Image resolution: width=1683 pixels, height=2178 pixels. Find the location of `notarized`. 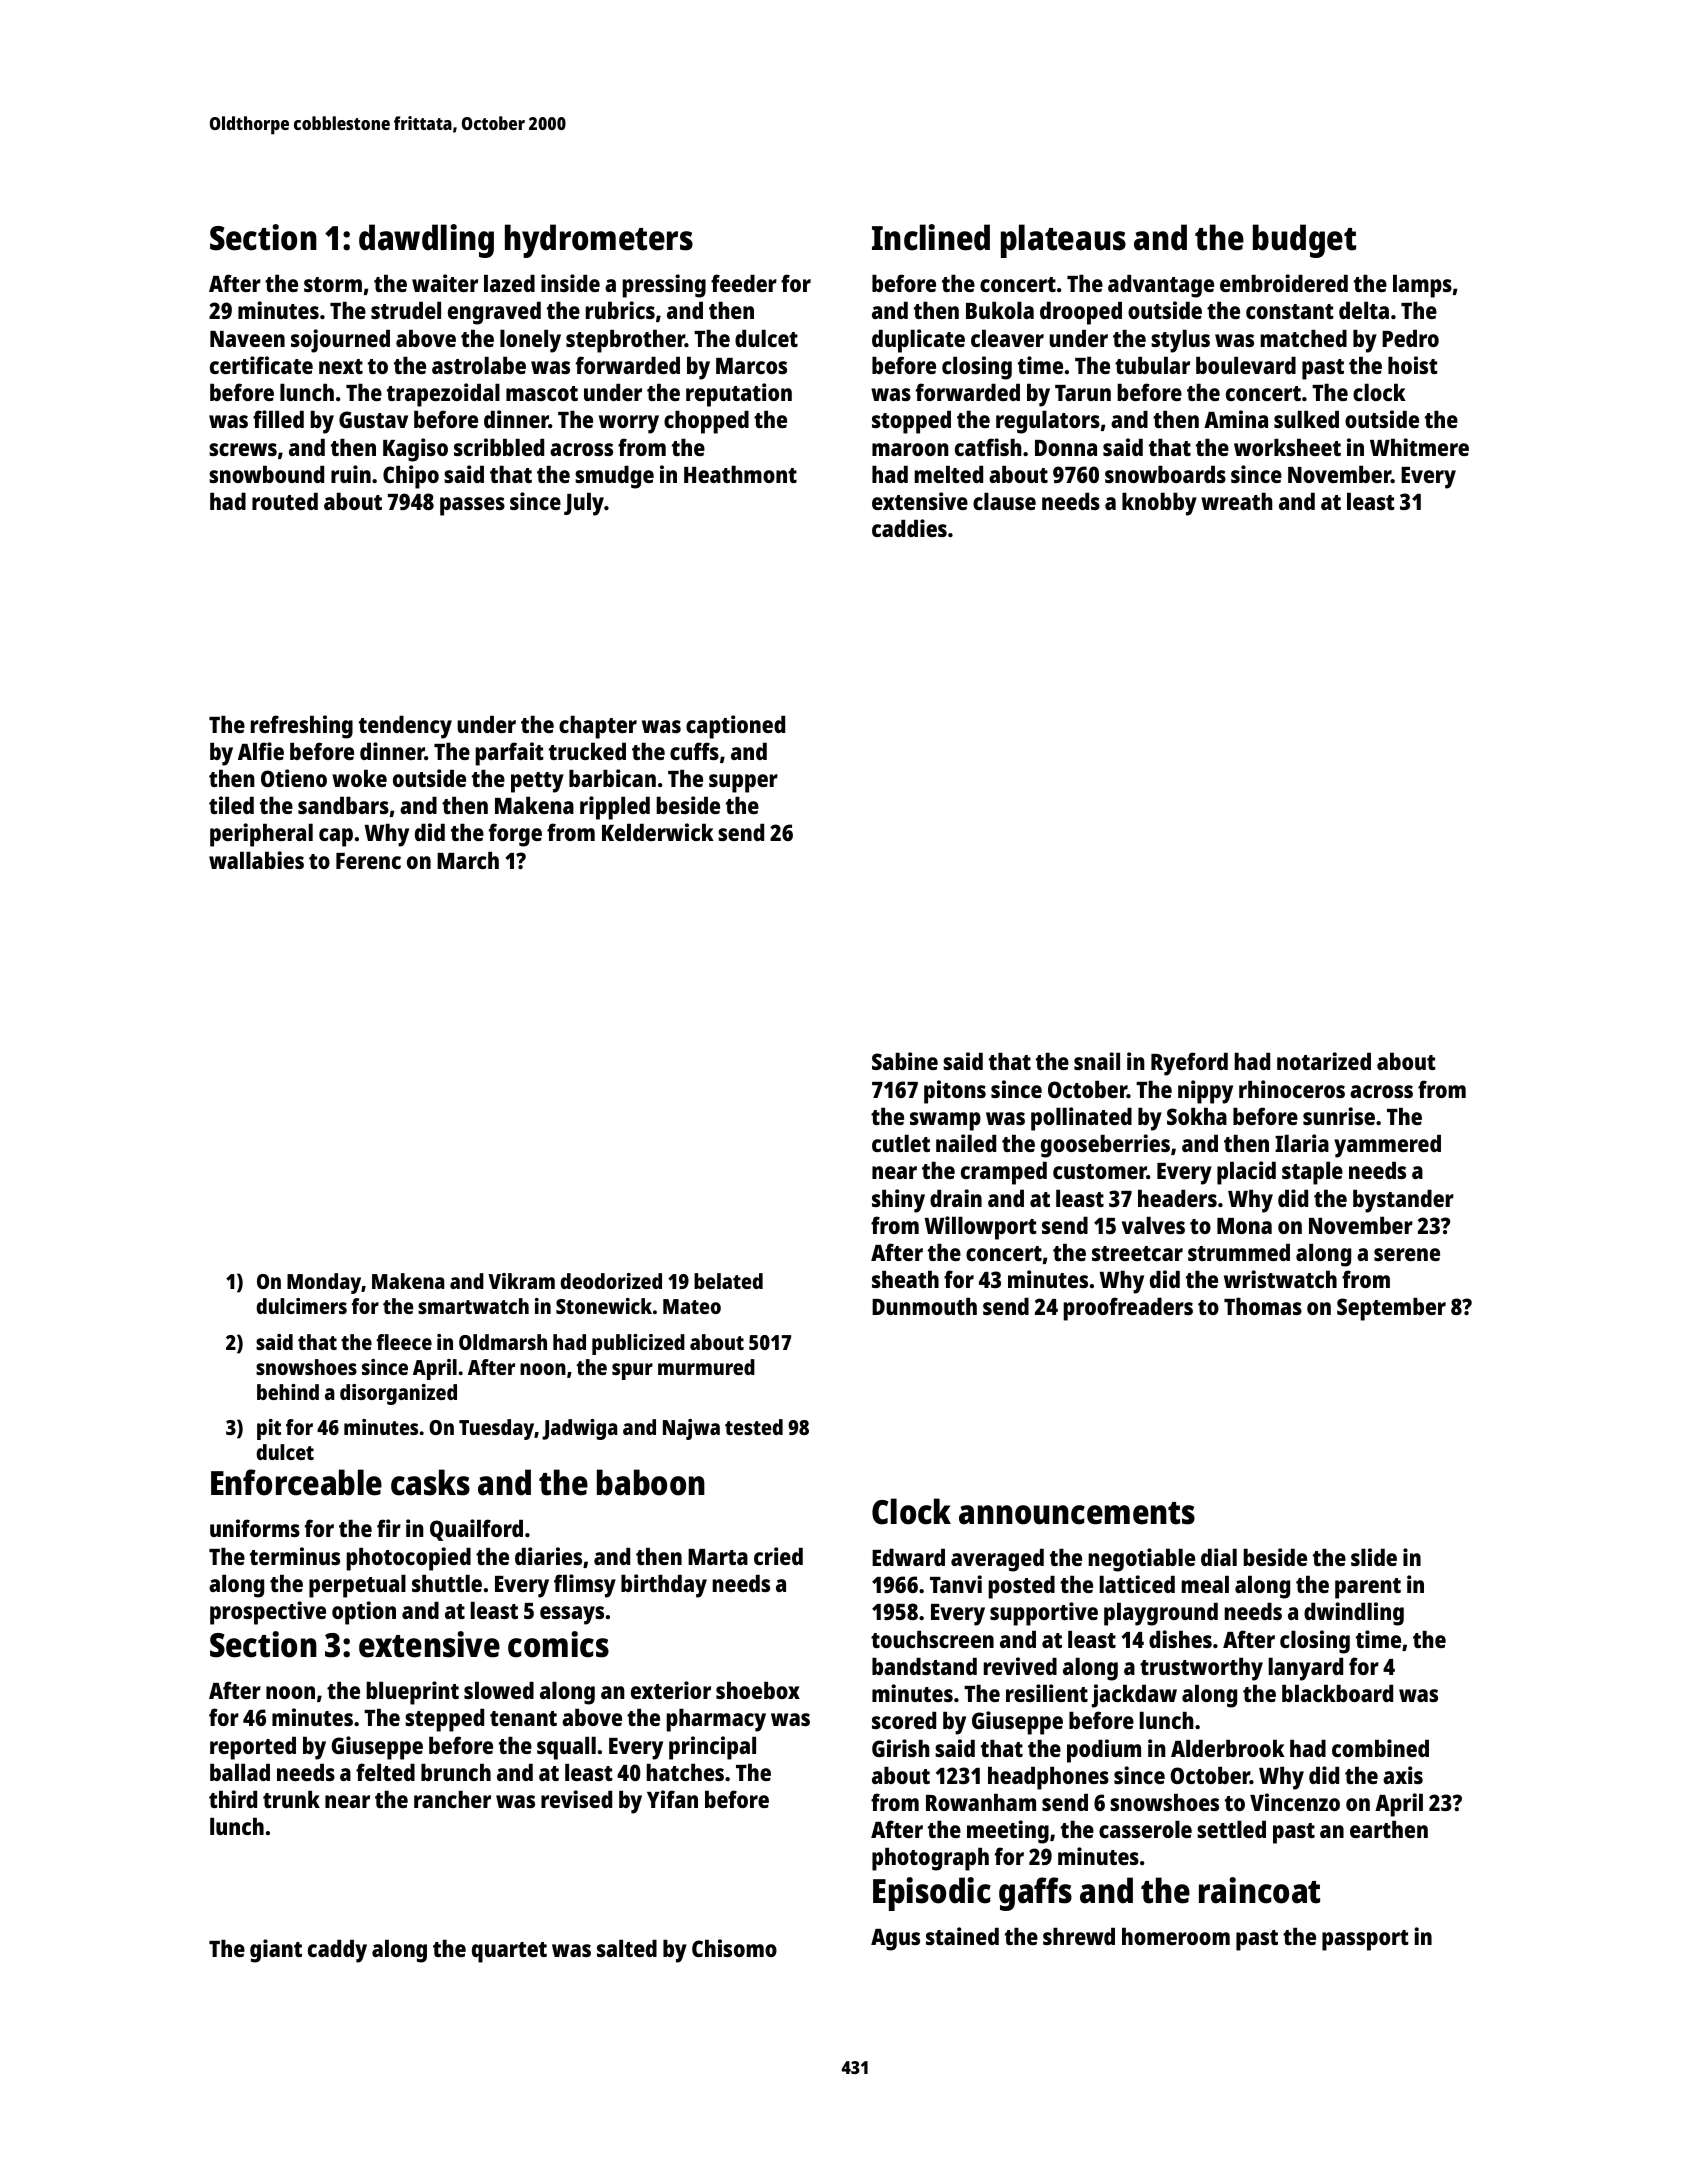

notarized is located at coordinates (1324, 1061).
